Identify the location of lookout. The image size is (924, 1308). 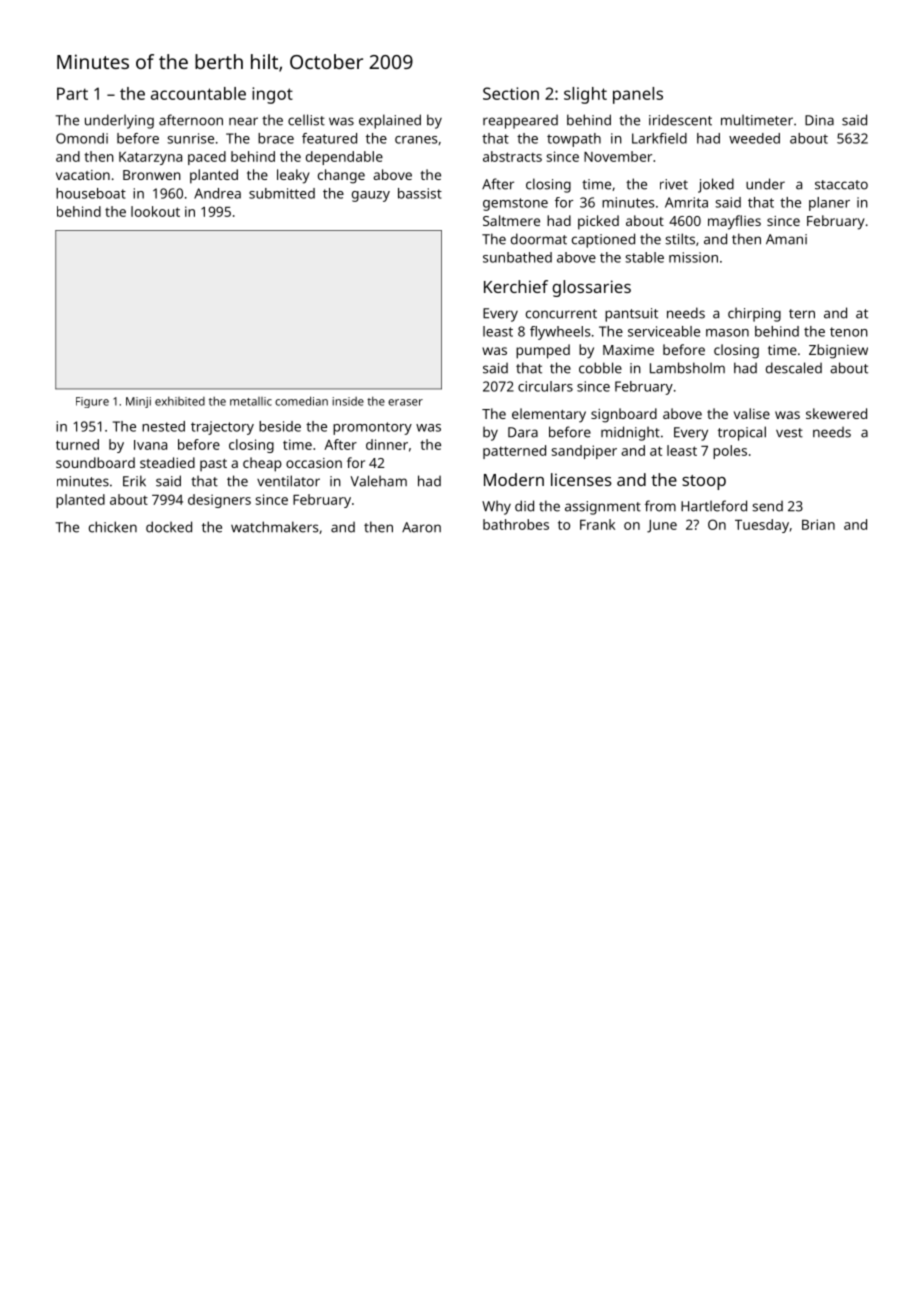
(155, 211).
